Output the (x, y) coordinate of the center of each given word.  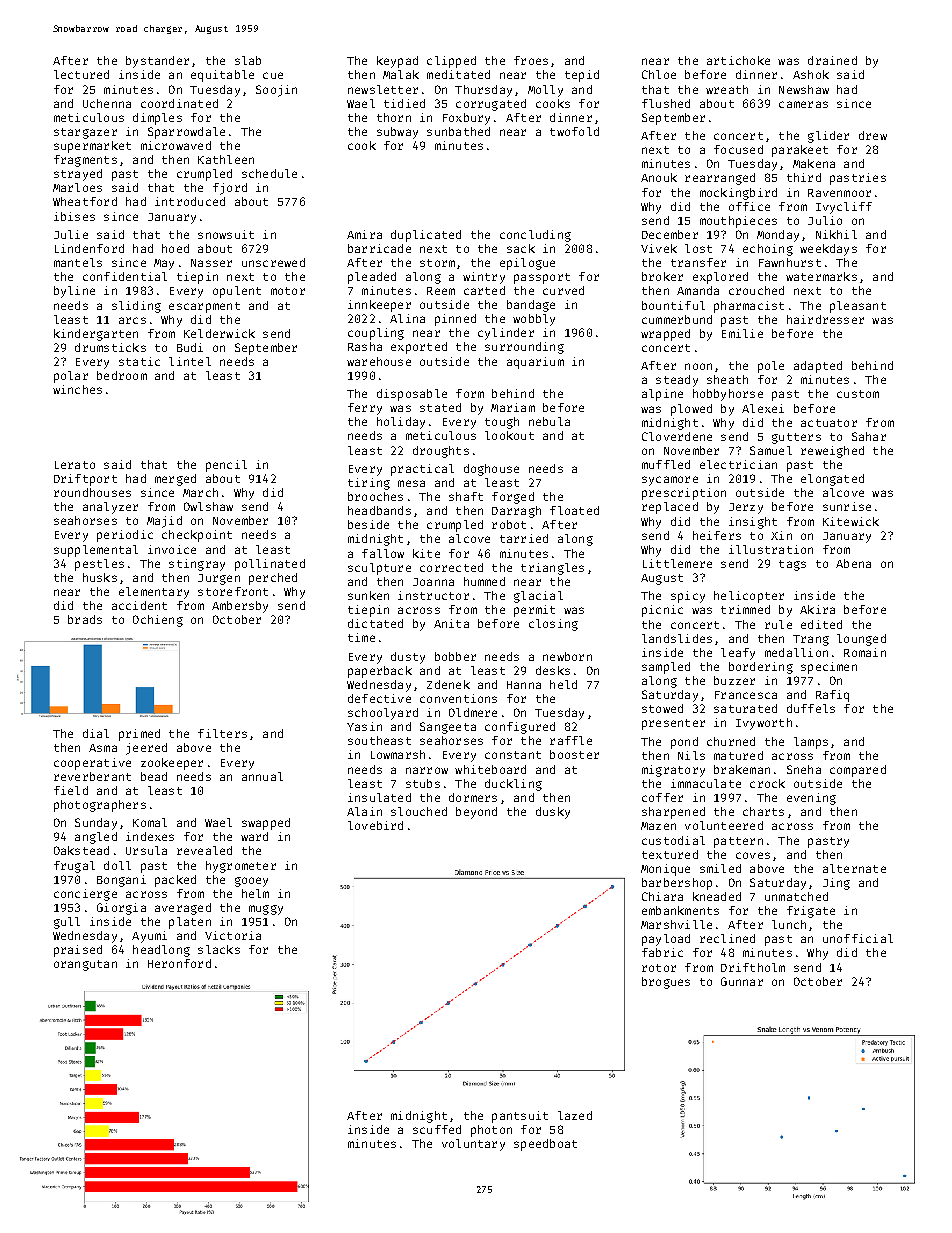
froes (531, 60)
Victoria (233, 935)
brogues (666, 983)
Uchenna (107, 103)
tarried (524, 538)
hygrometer (241, 867)
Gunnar (742, 981)
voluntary (473, 1145)
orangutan (85, 965)
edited (821, 624)
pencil (226, 466)
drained (832, 60)
